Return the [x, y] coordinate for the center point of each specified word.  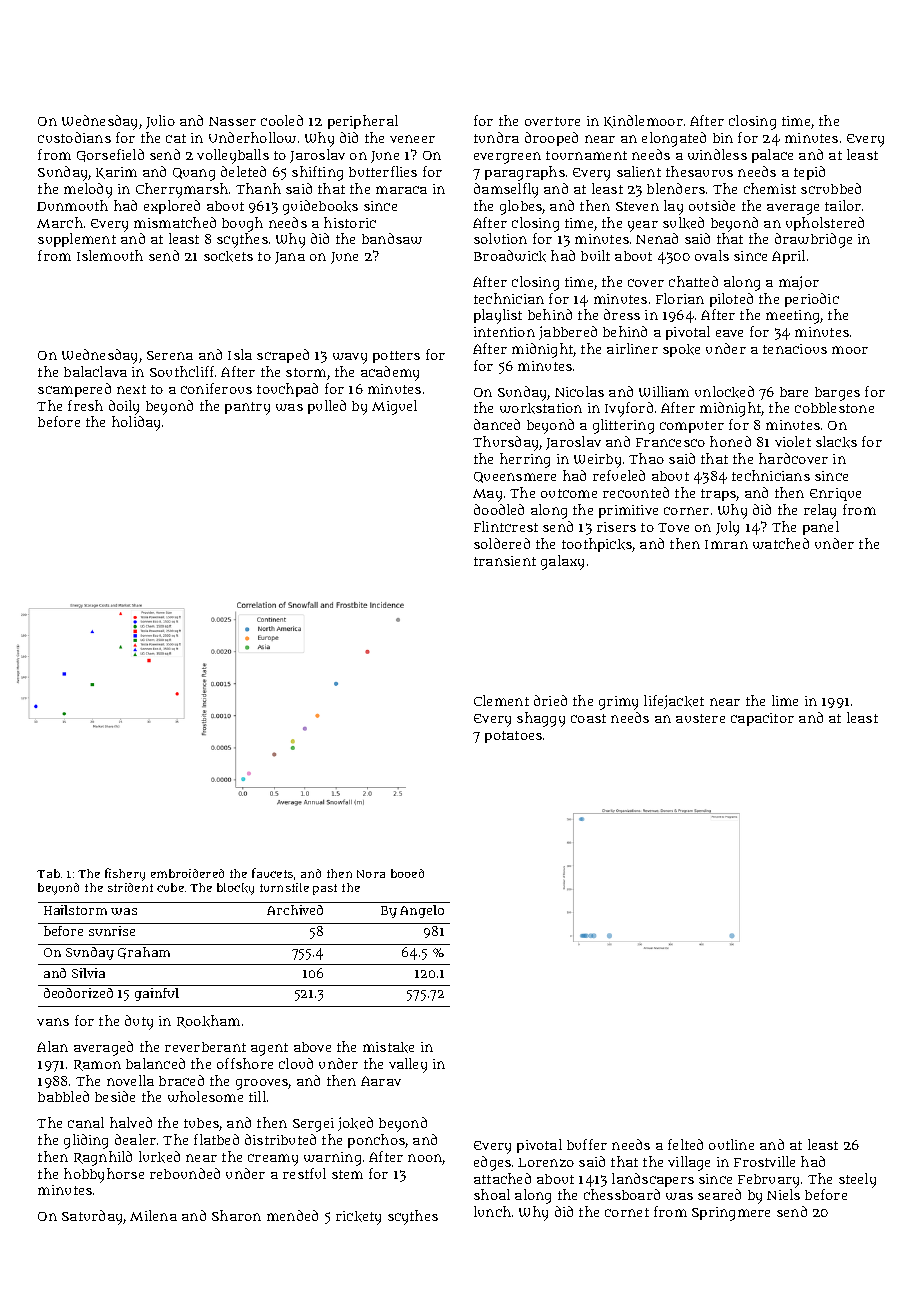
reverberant [205, 1047]
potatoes [513, 737]
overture [552, 121]
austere [700, 718]
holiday [136, 423]
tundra [496, 137]
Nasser [232, 121]
